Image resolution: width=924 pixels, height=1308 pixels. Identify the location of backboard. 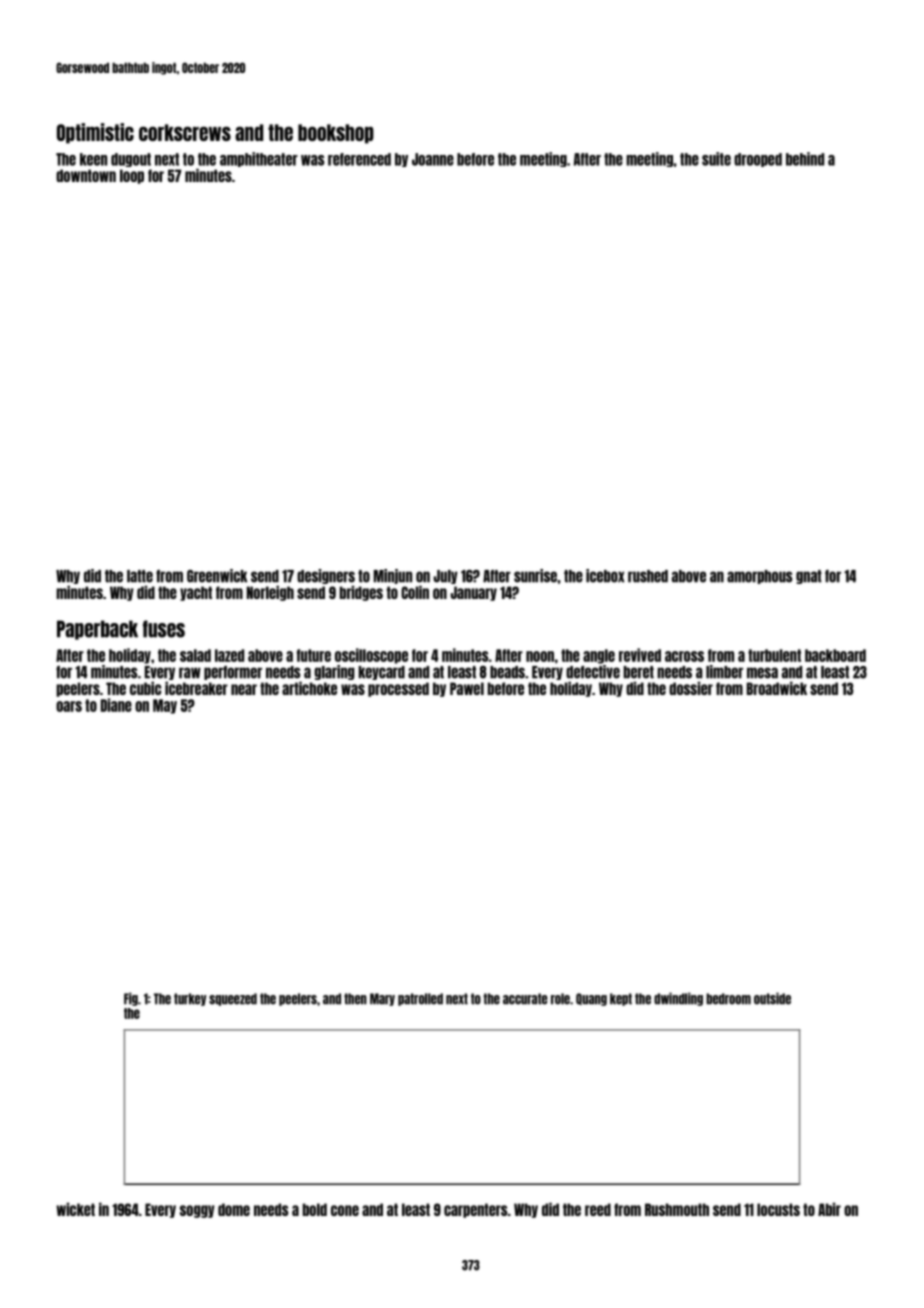
(835, 655).
